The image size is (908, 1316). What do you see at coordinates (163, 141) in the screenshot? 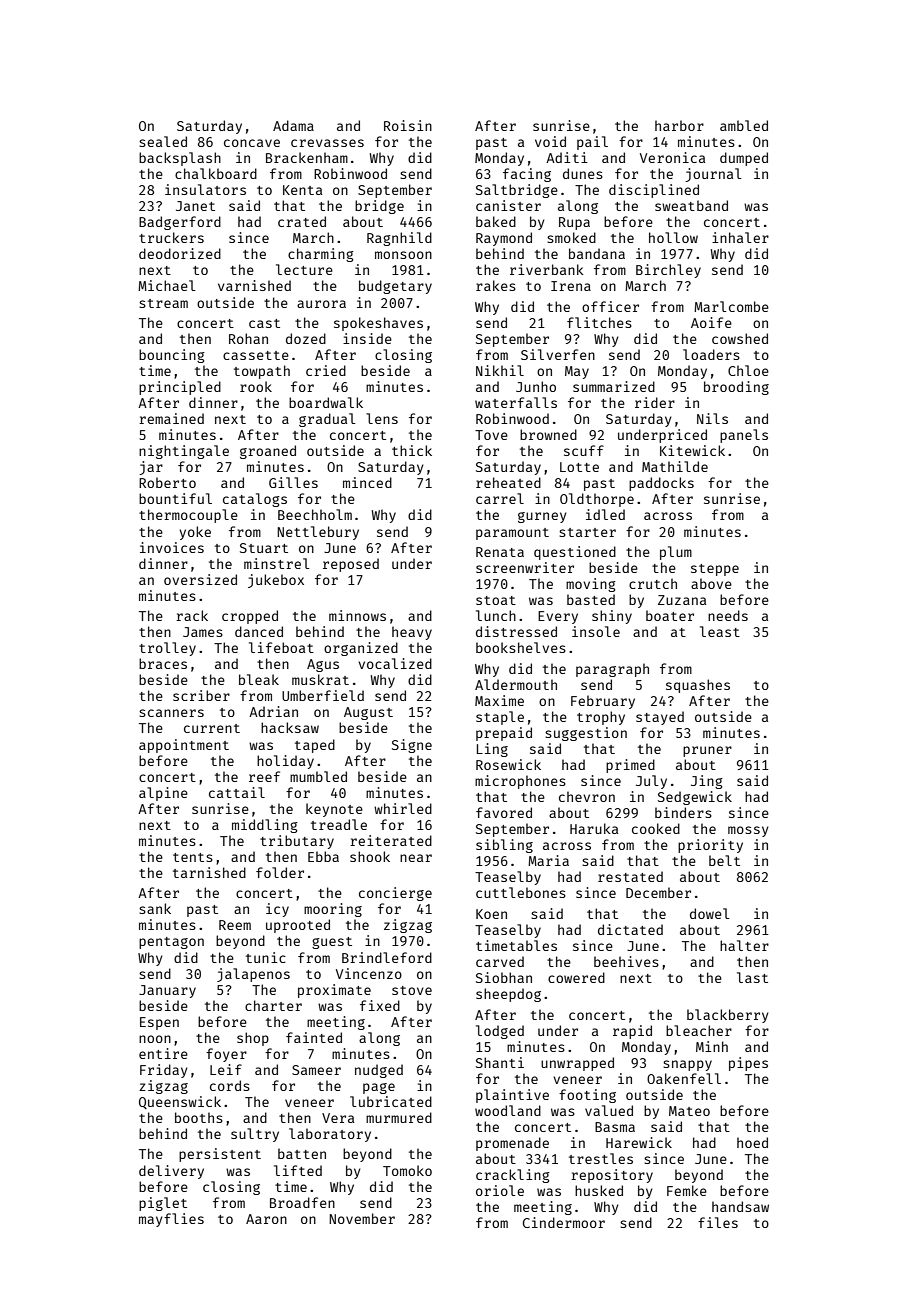
I see `sealed` at bounding box center [163, 141].
